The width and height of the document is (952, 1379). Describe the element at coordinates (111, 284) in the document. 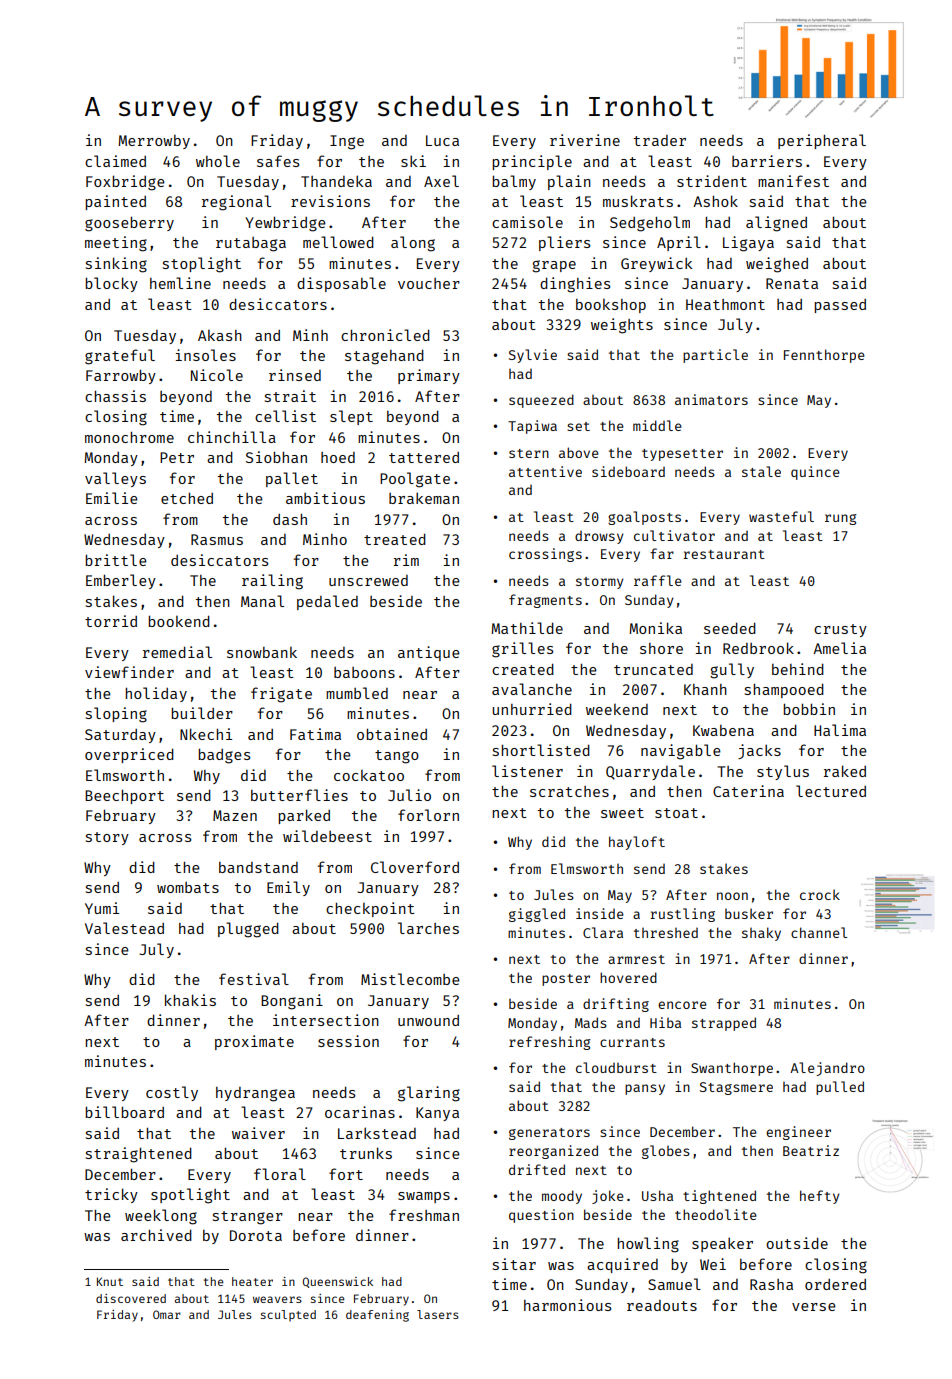

I see `blocky` at that location.
